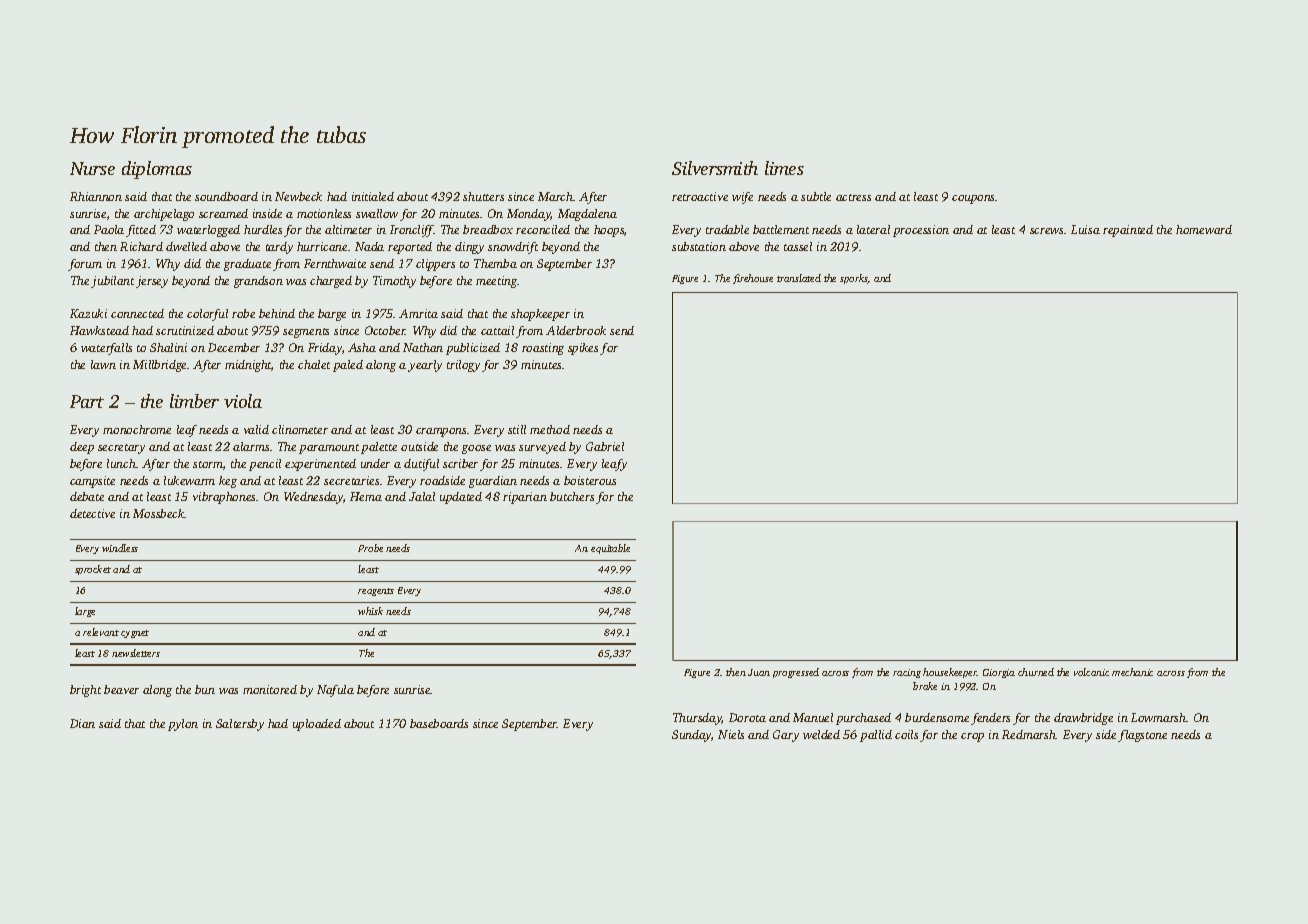 Image resolution: width=1308 pixels, height=924 pixels. I want to click on Juan, so click(759, 672).
